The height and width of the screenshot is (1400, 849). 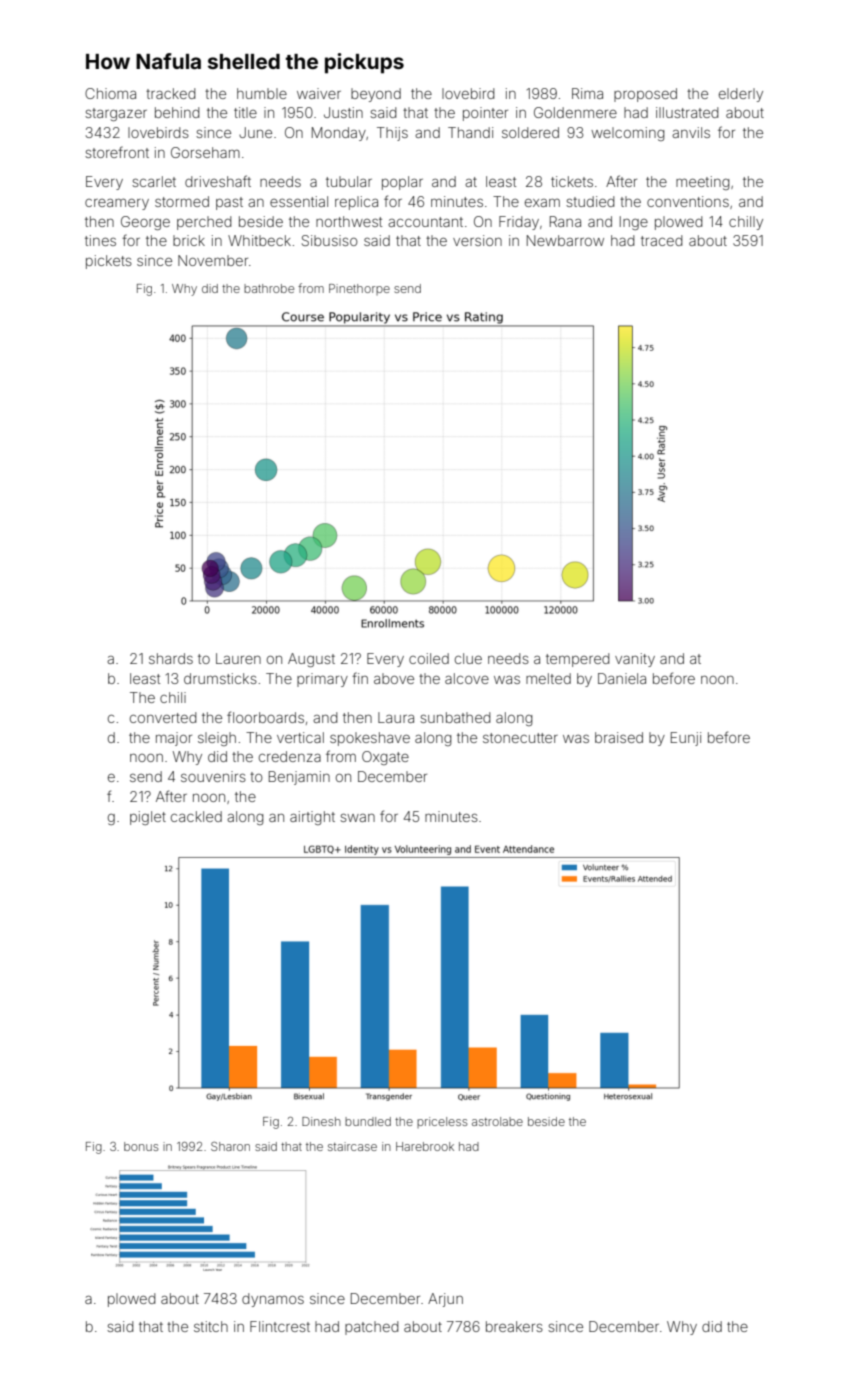 What do you see at coordinates (269, 288) in the screenshot?
I see `bathrobe` at bounding box center [269, 288].
